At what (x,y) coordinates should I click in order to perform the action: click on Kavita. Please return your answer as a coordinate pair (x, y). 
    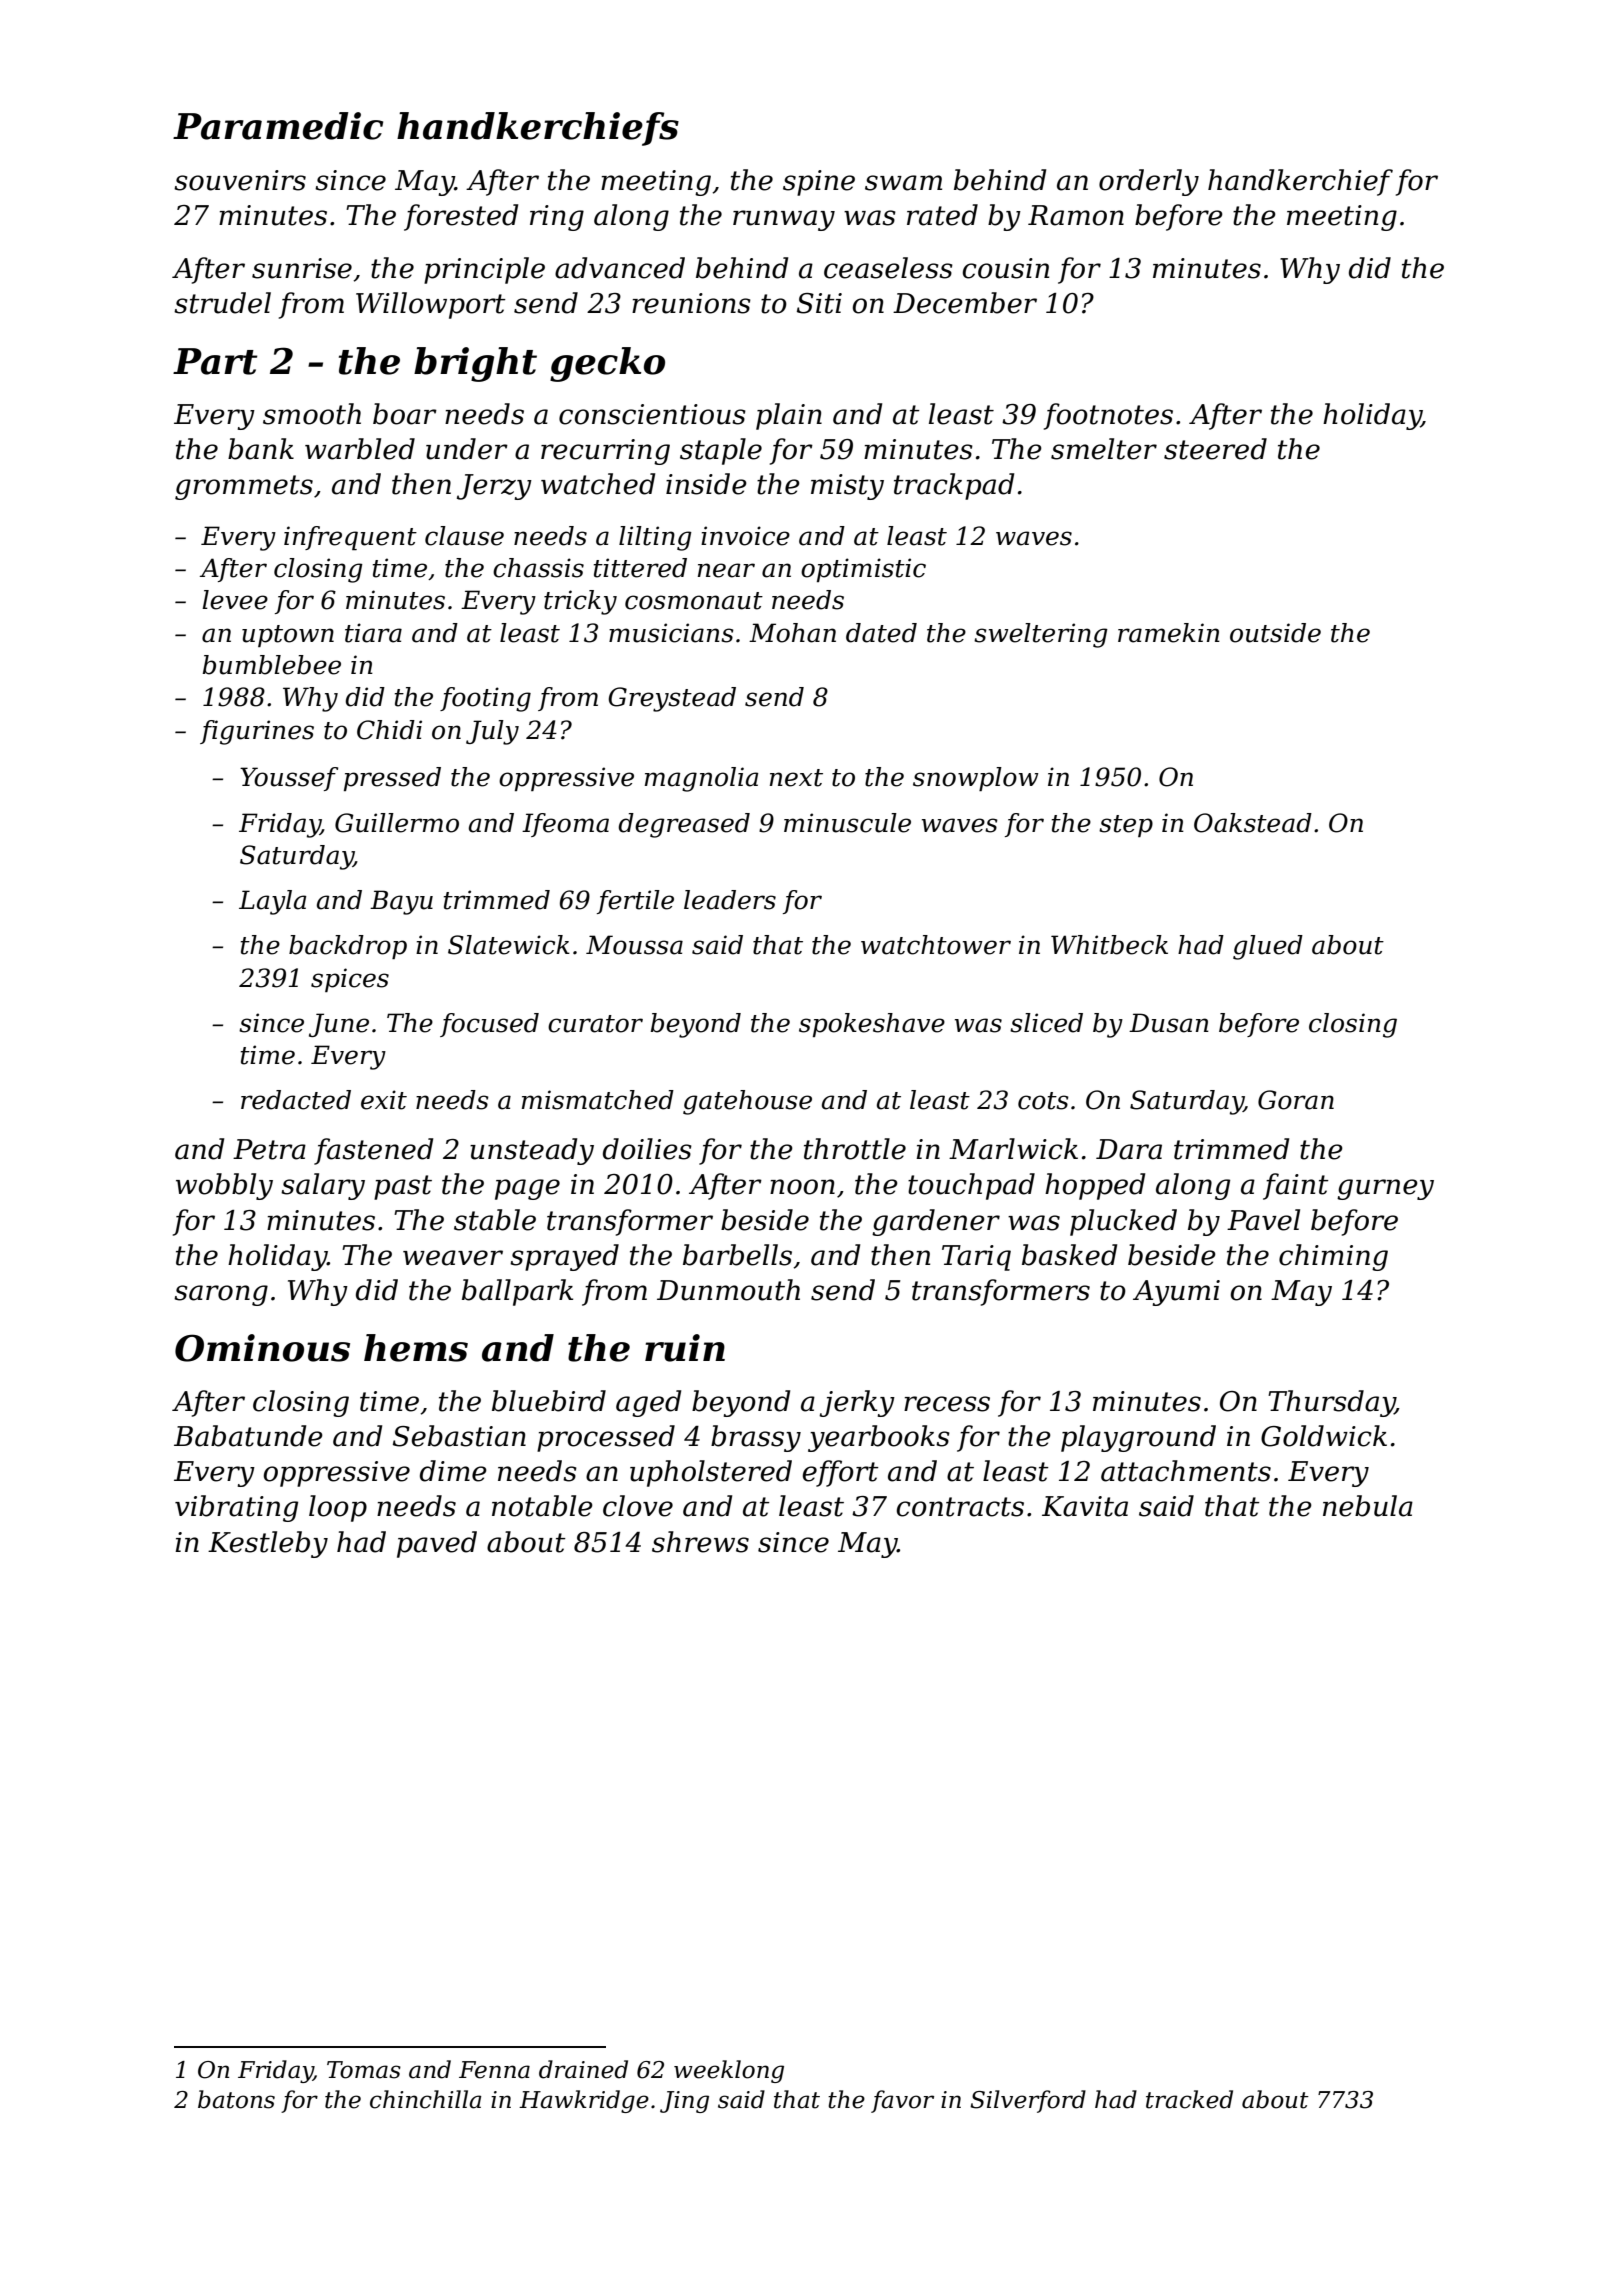
    Looking at the image, I should click on (1085, 1506).
